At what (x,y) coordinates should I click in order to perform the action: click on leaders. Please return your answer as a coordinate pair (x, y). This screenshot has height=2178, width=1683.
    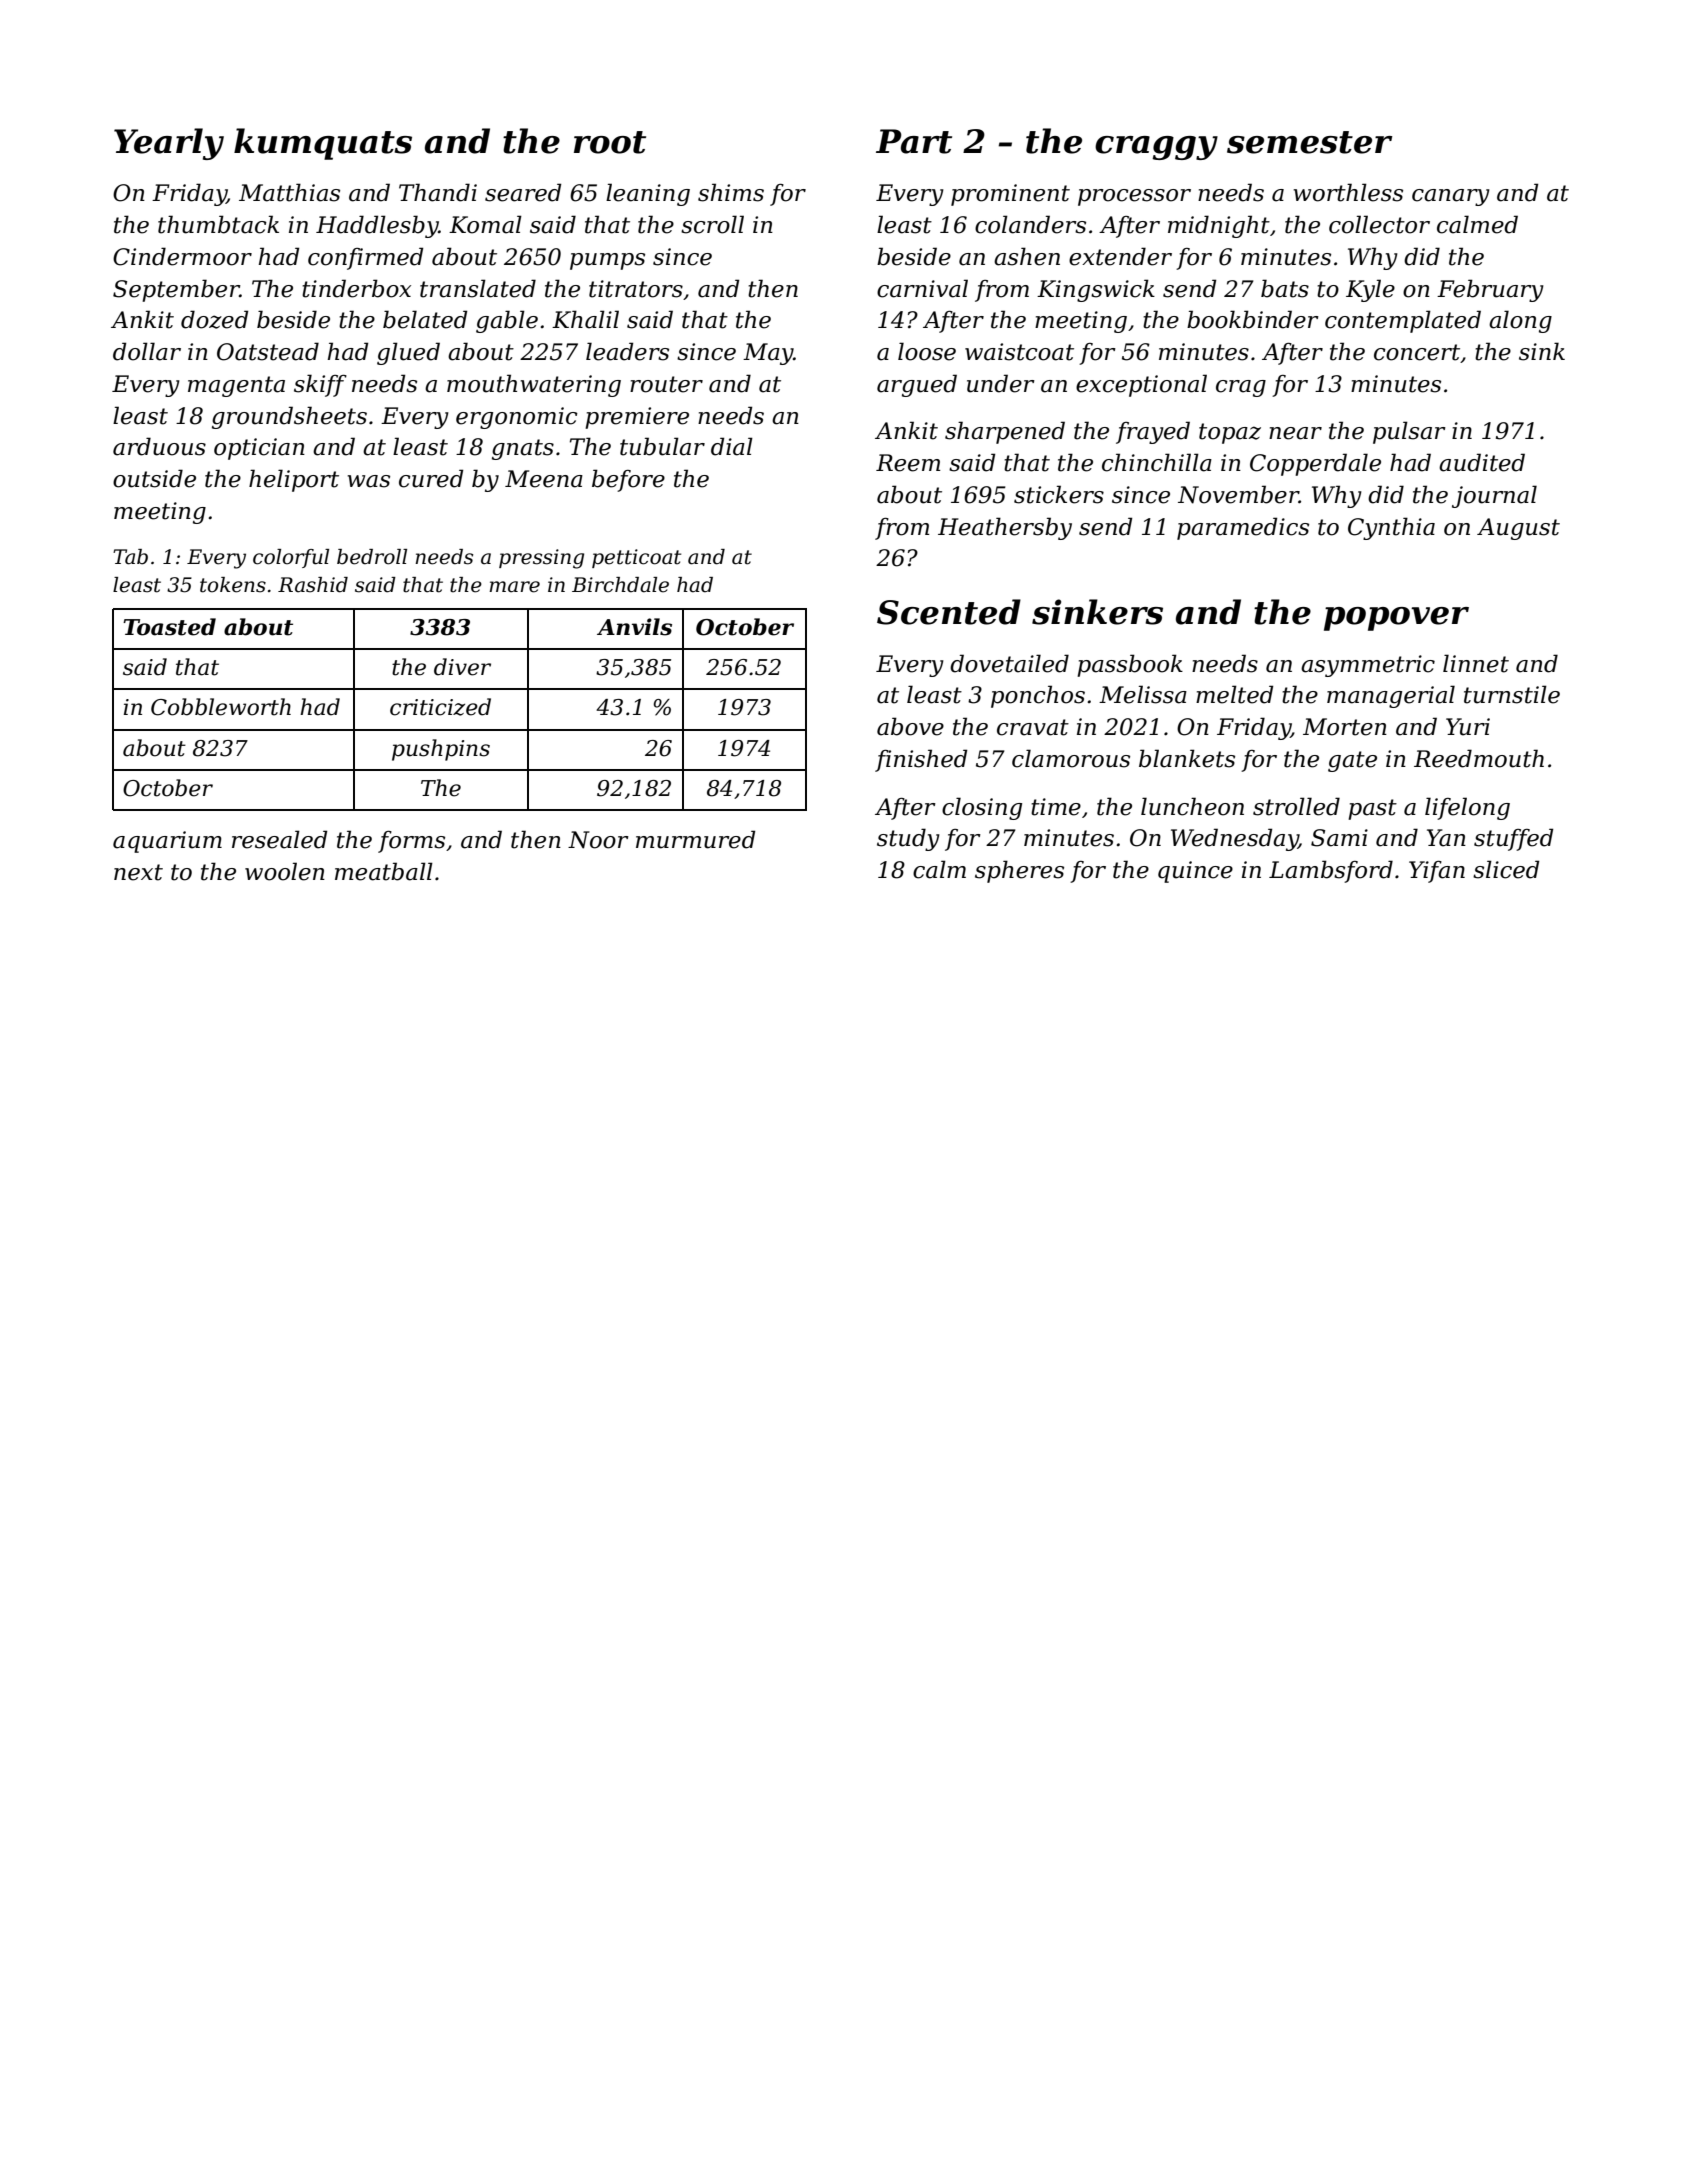
    Looking at the image, I should click on (627, 351).
